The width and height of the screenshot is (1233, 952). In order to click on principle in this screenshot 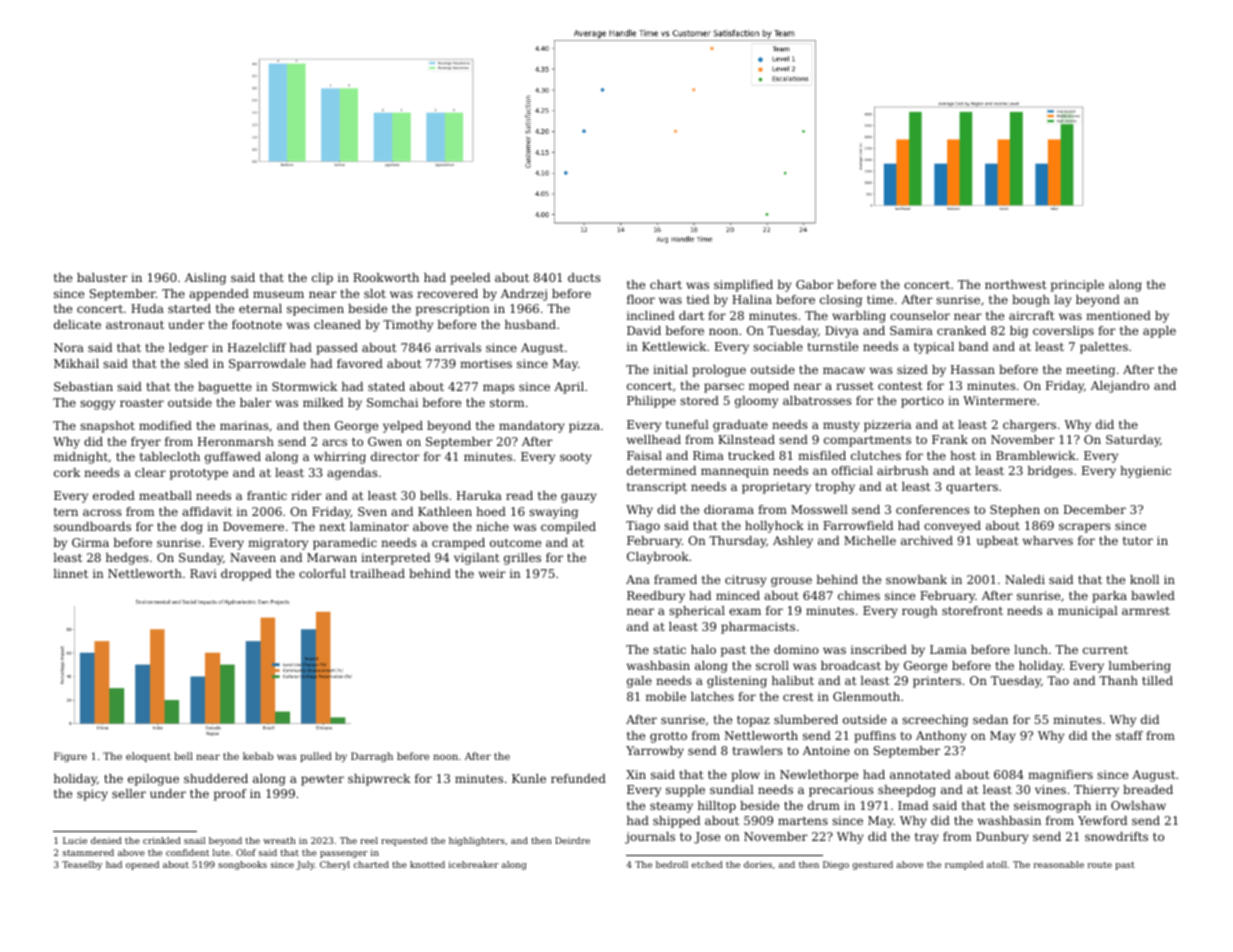, I will do `click(1077, 286)`.
